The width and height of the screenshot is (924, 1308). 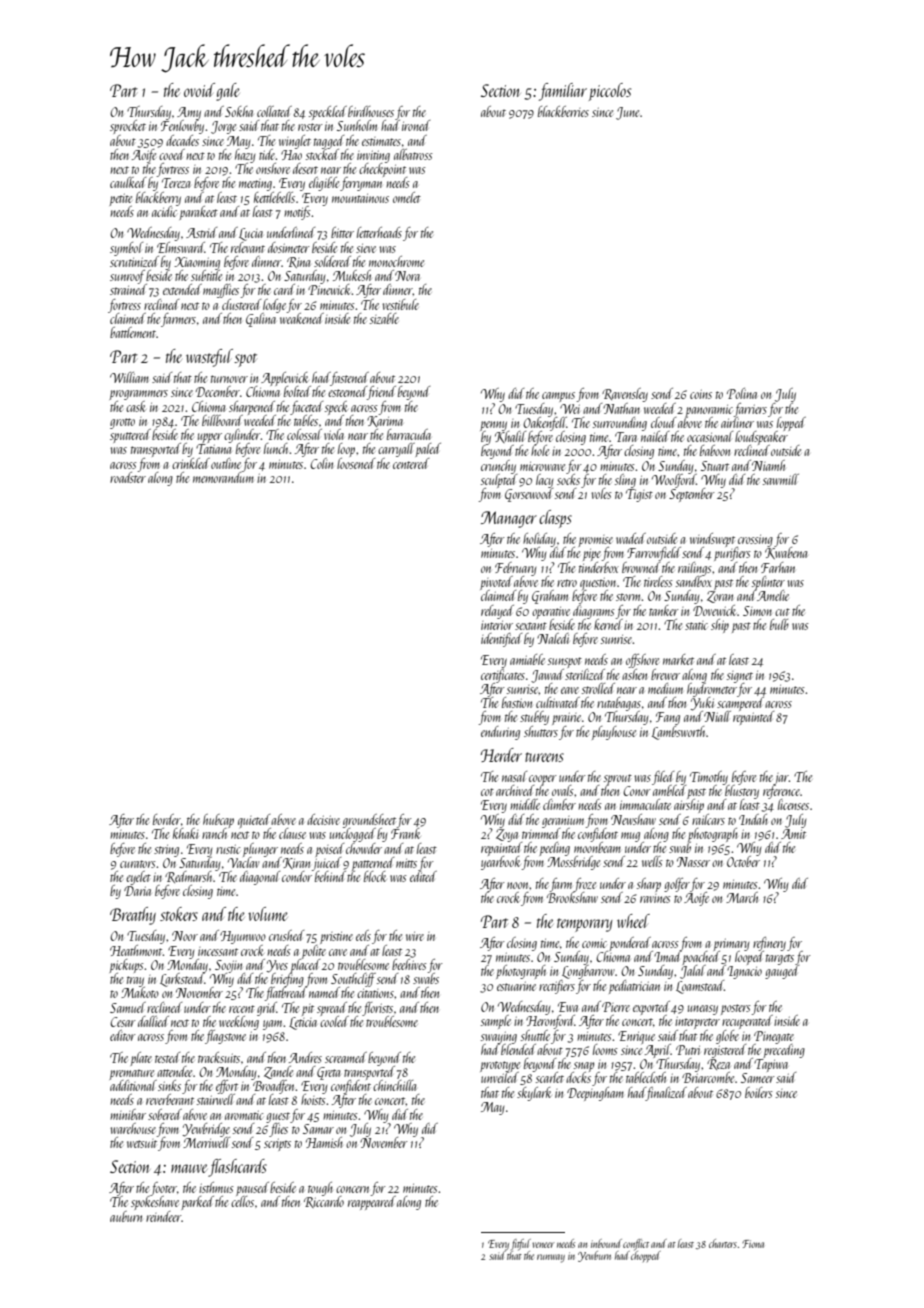 What do you see at coordinates (534, 1094) in the screenshot?
I see `skylark` at bounding box center [534, 1094].
